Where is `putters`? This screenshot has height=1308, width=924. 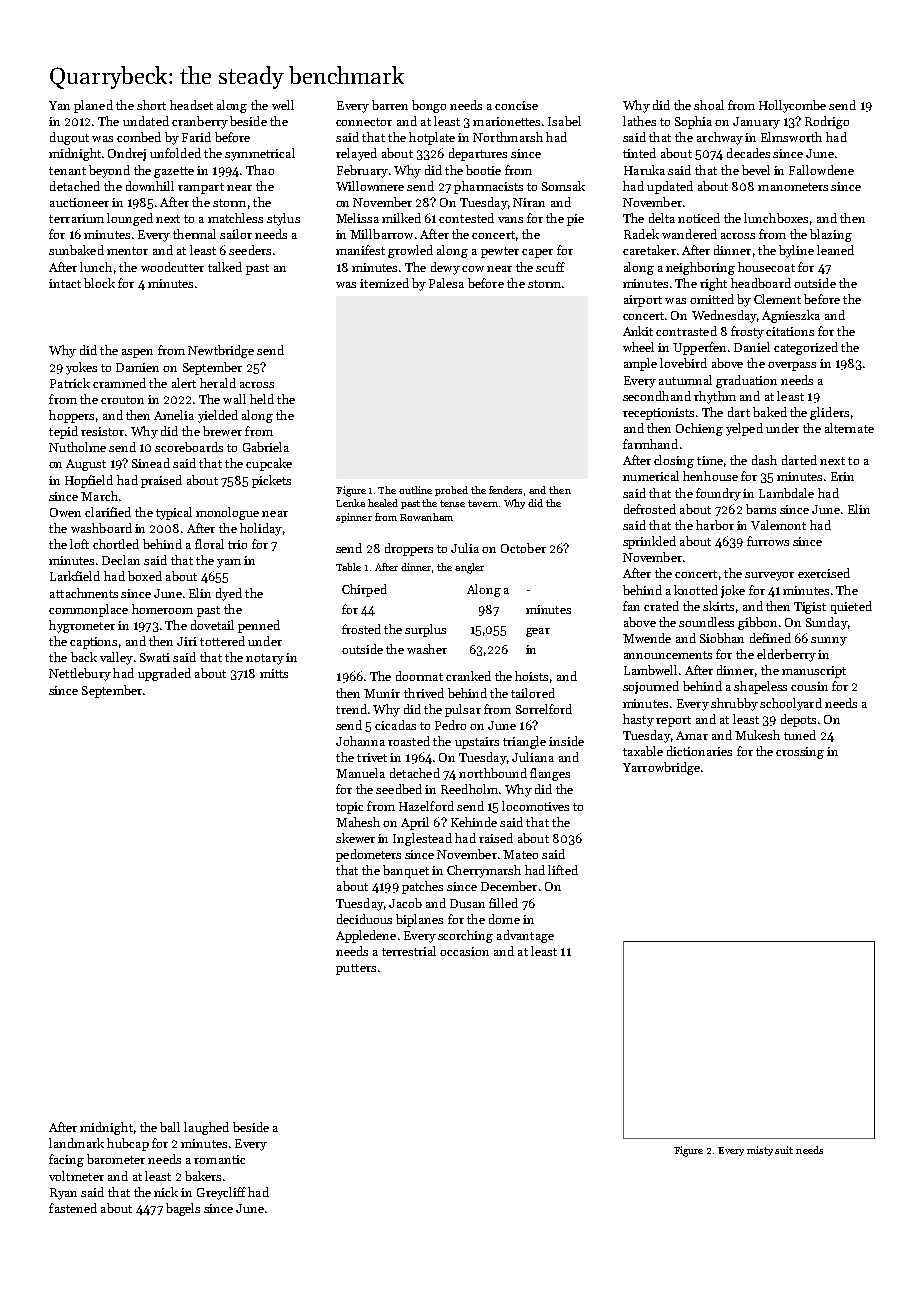
putters is located at coordinates (356, 969).
